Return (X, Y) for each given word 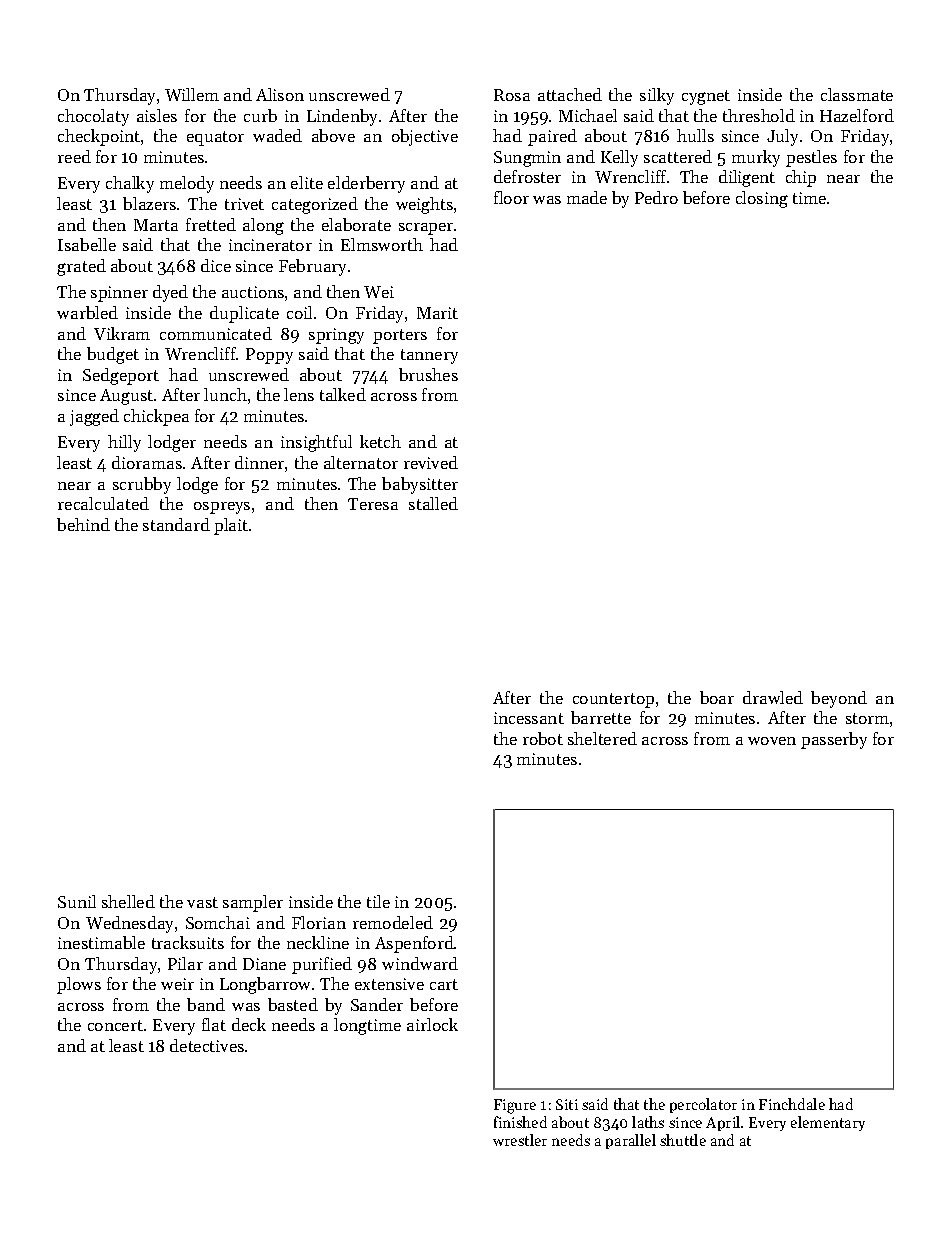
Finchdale (792, 1104)
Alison (280, 94)
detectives (207, 1045)
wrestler (520, 1140)
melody (187, 184)
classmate (857, 94)
